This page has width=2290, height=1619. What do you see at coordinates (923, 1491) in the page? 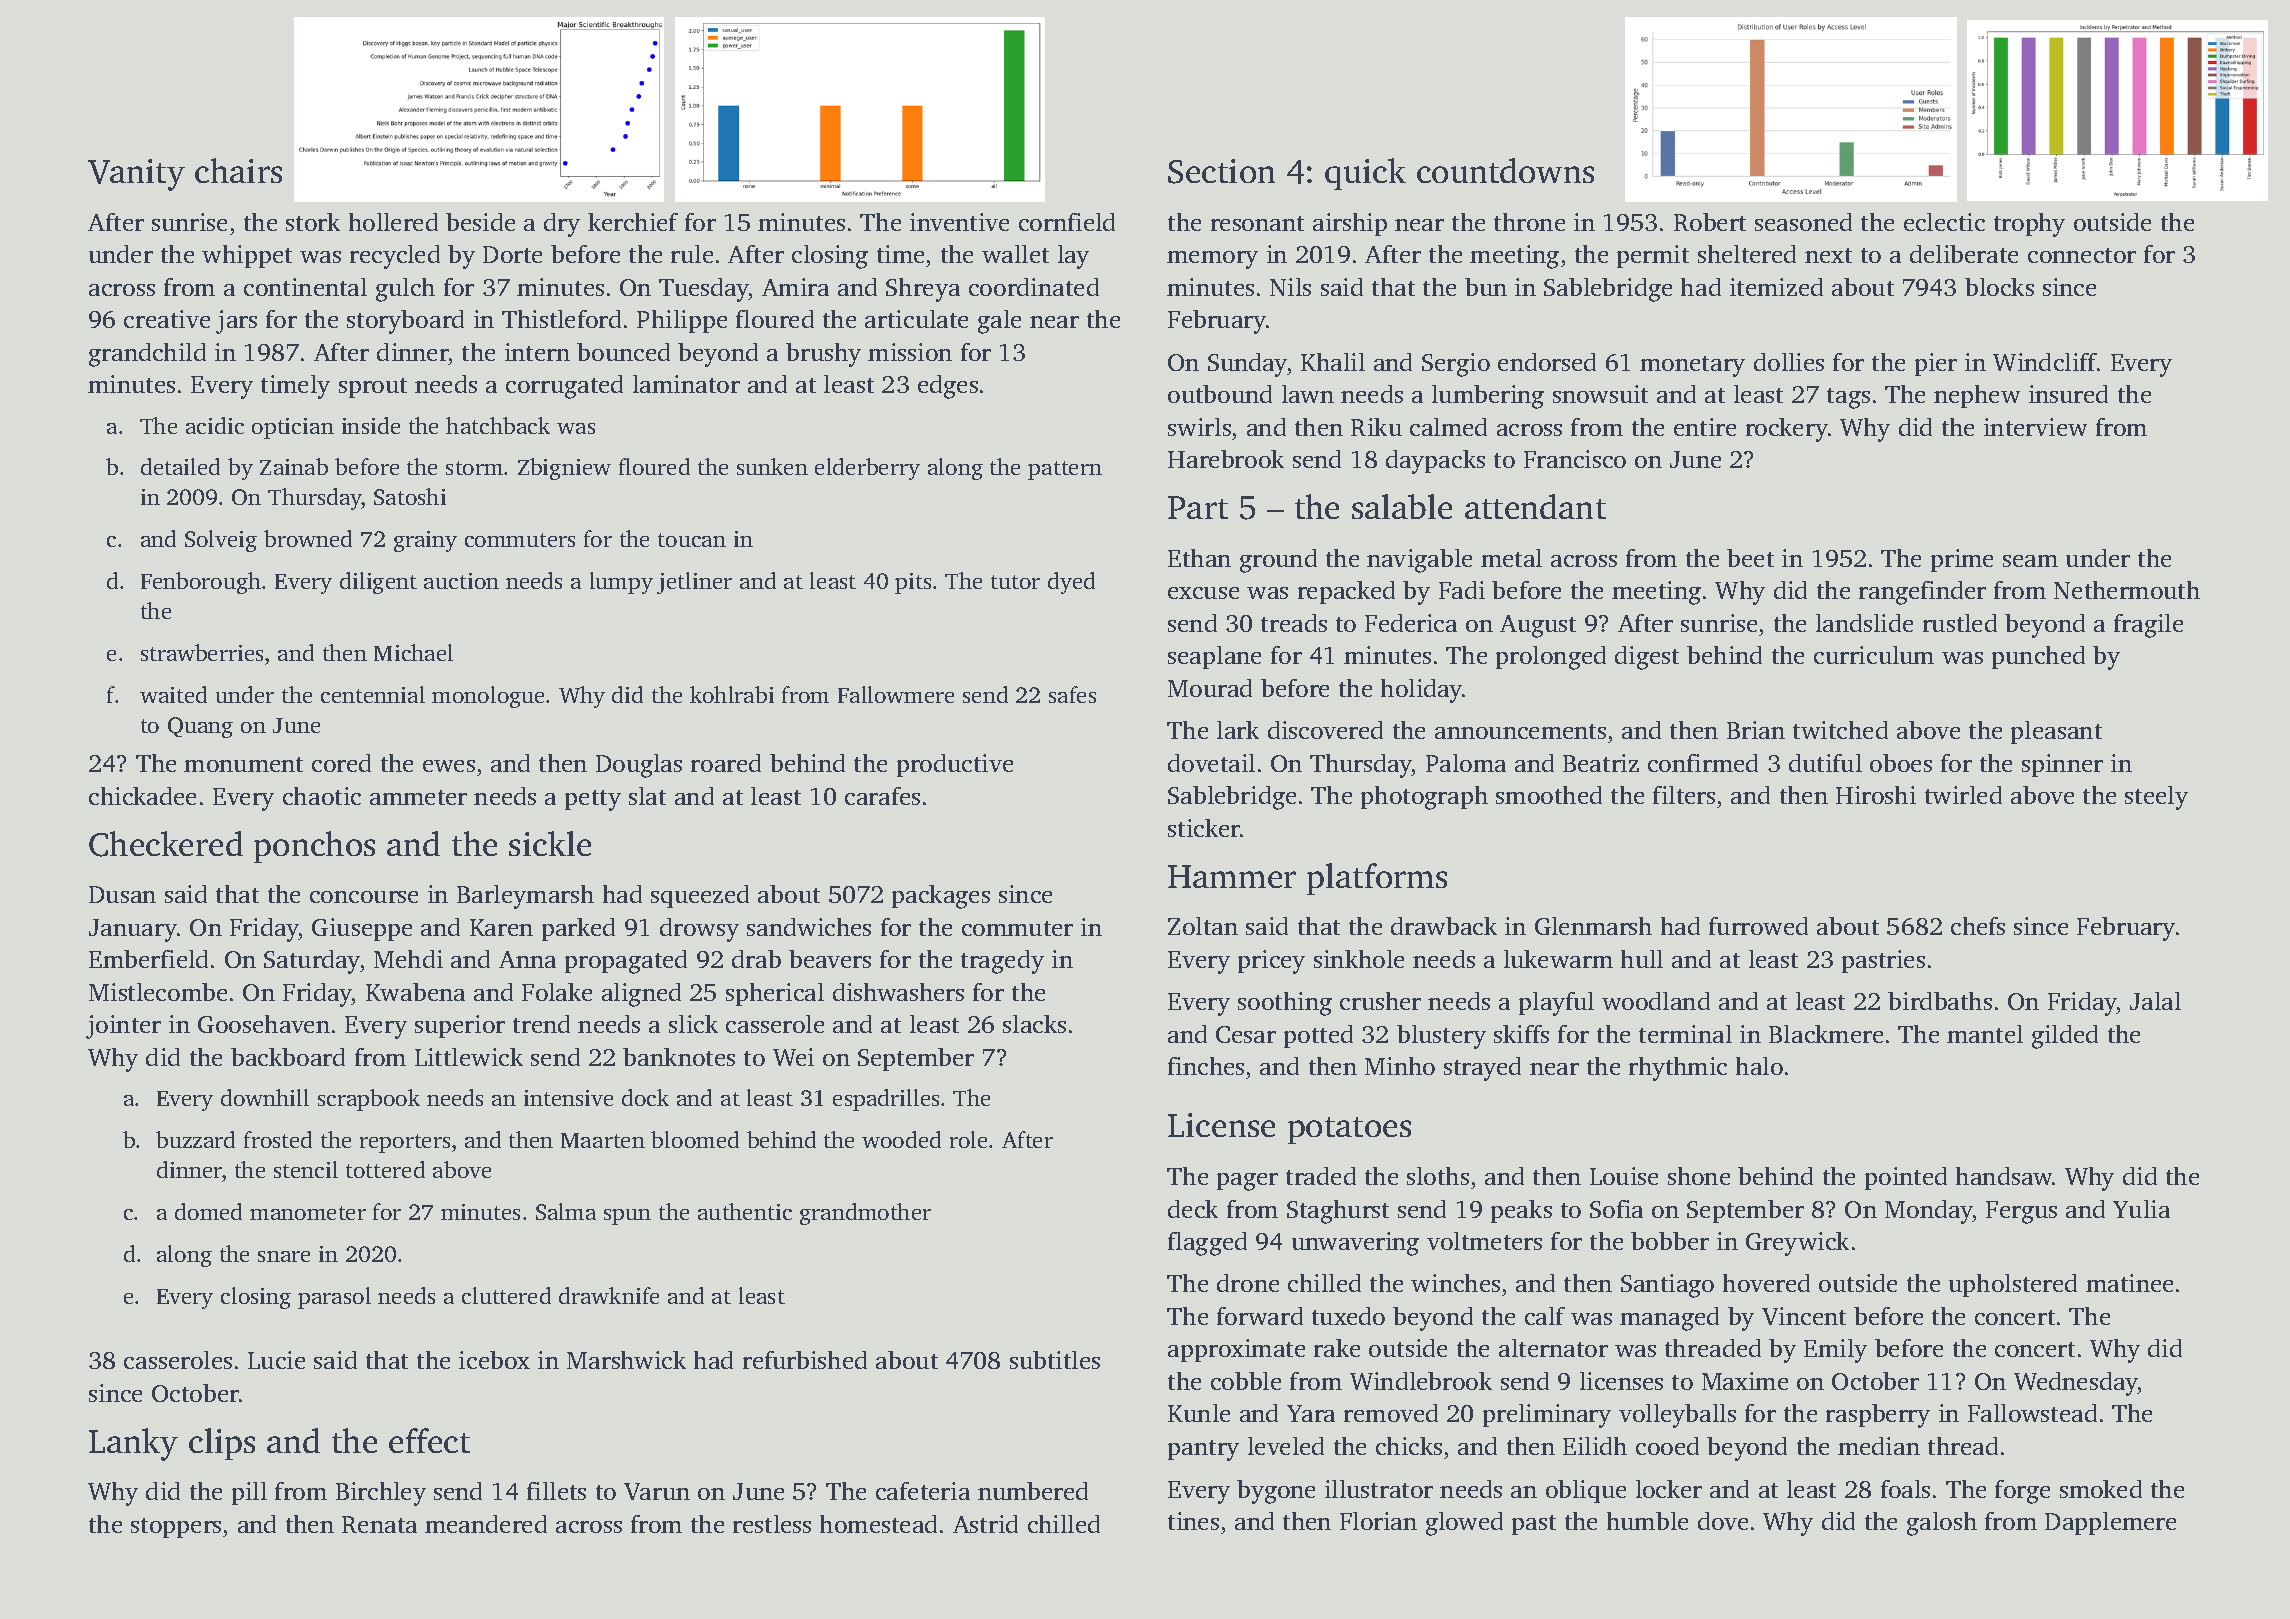
I see `cafeteria` at bounding box center [923, 1491].
